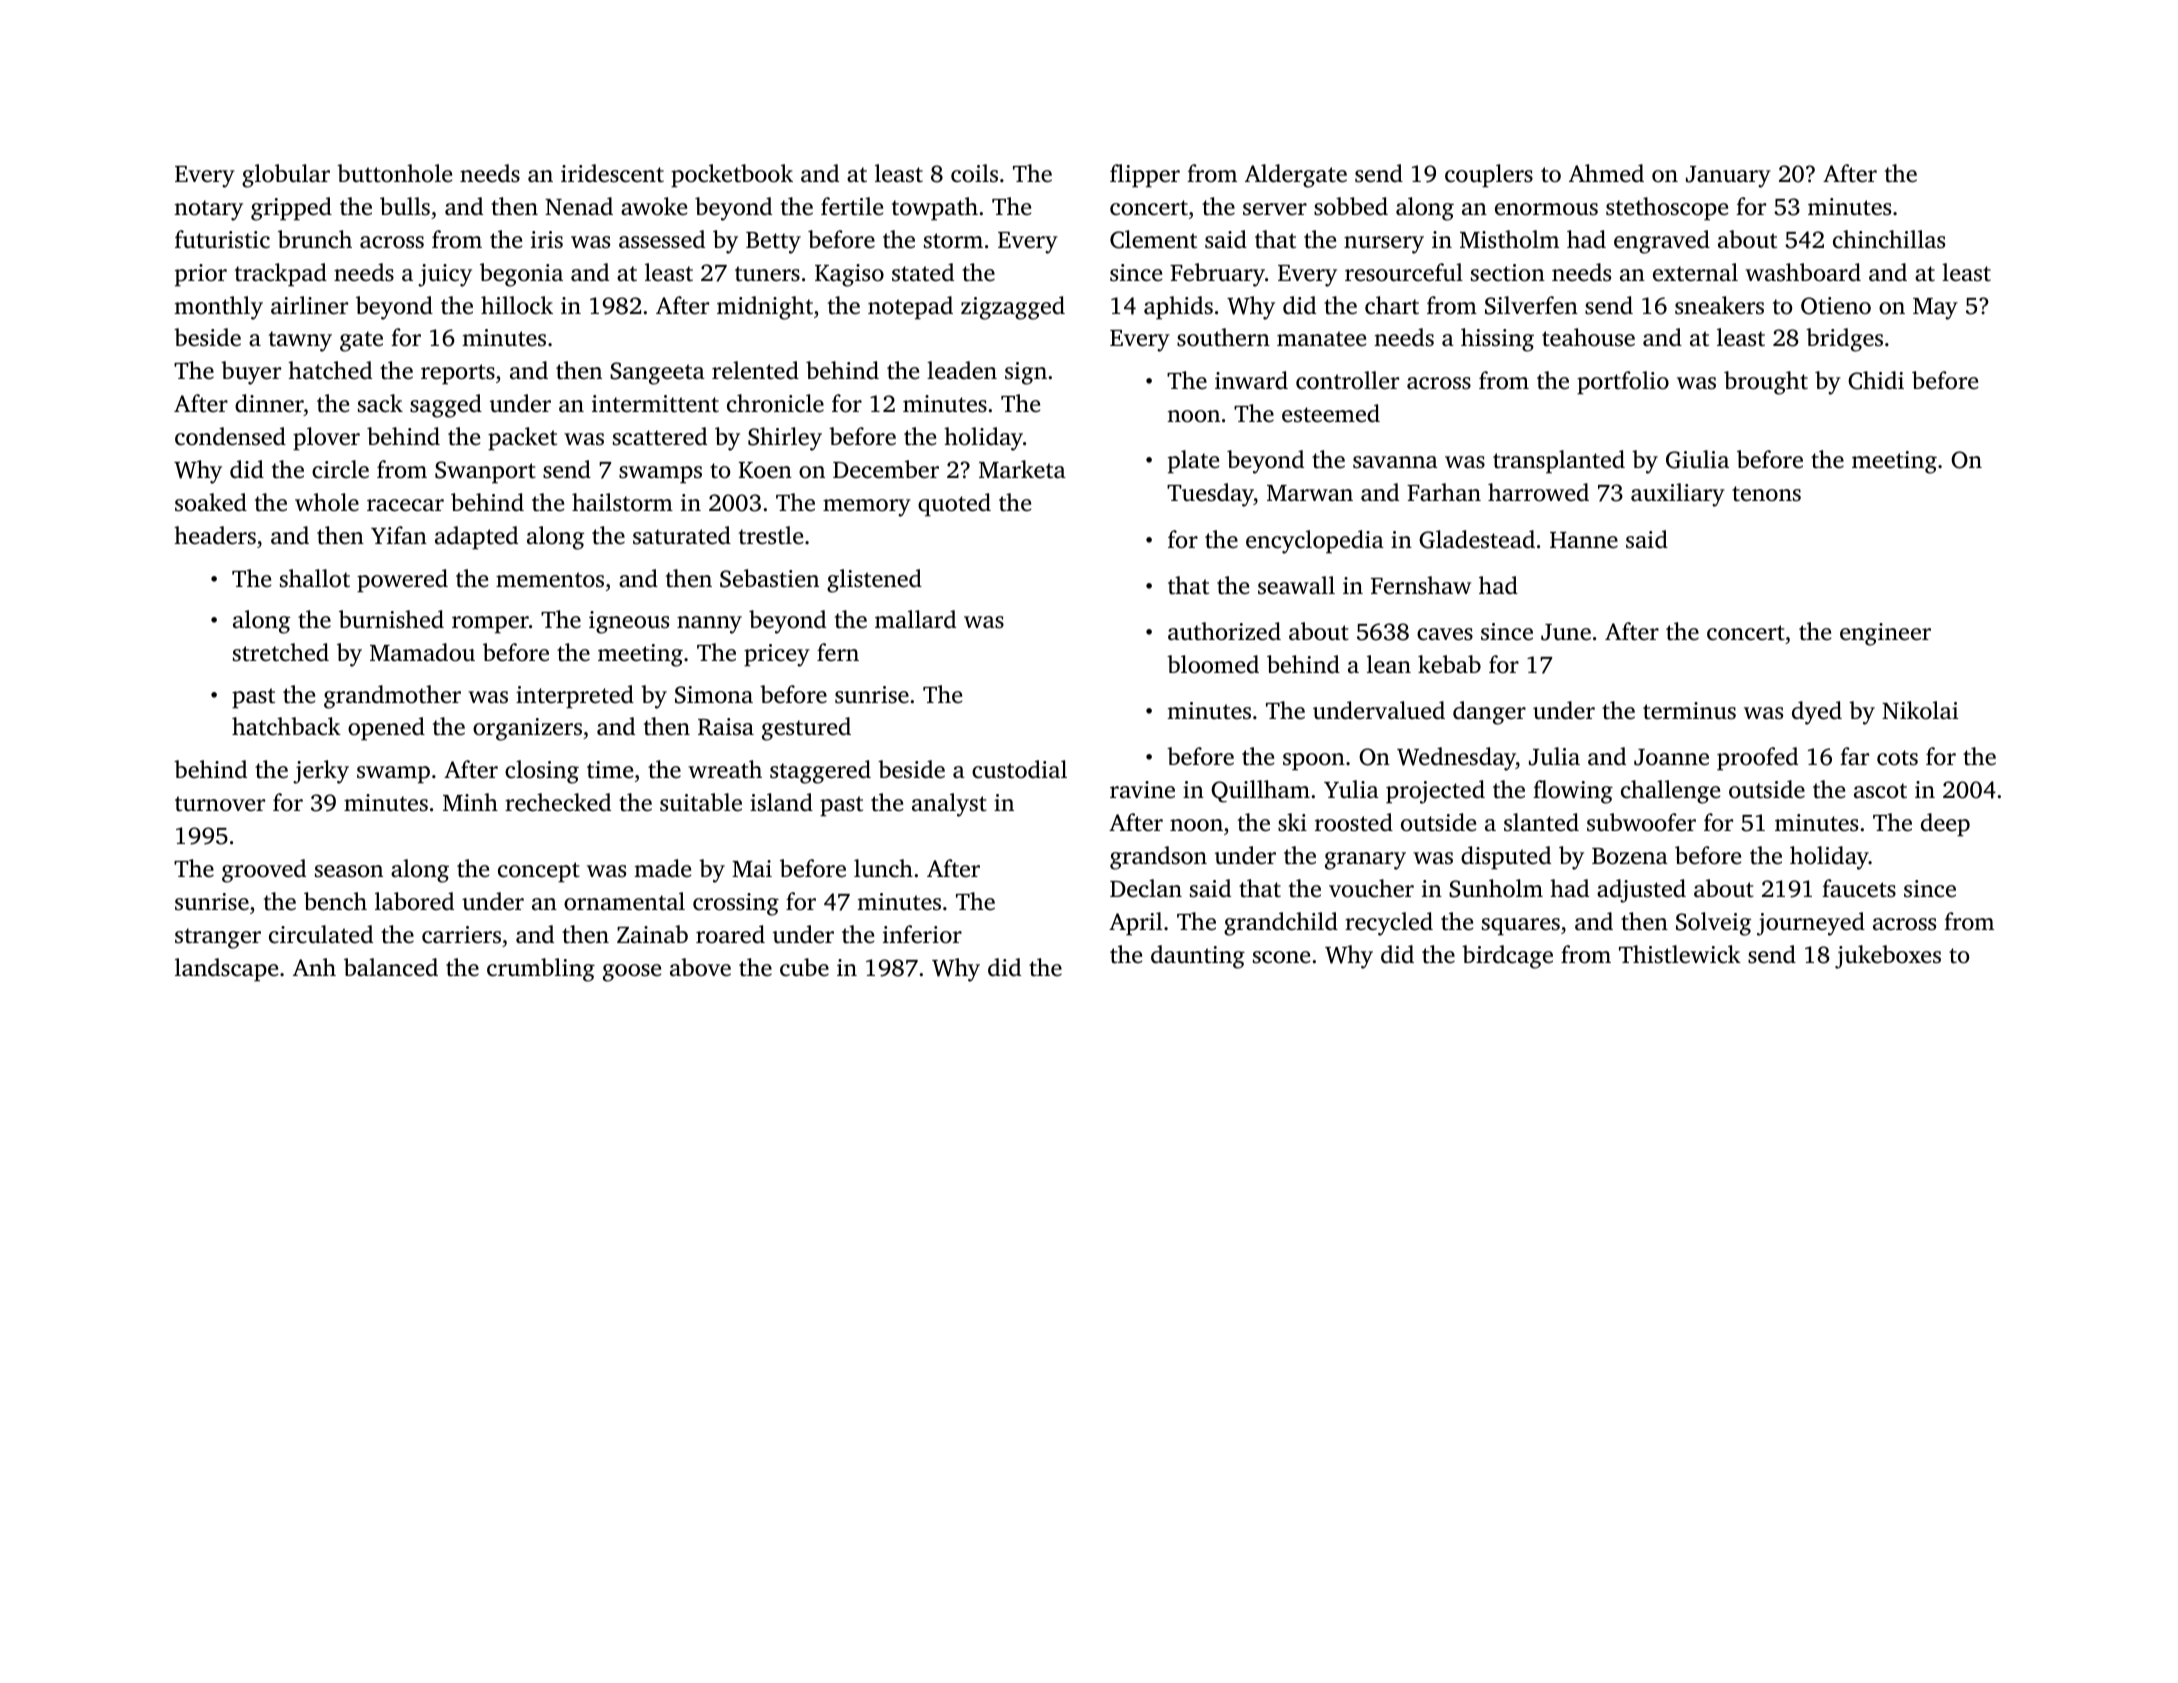 This screenshot has height=1683, width=2178. Describe the element at coordinates (1331, 413) in the screenshot. I see `esteemed` at that location.
